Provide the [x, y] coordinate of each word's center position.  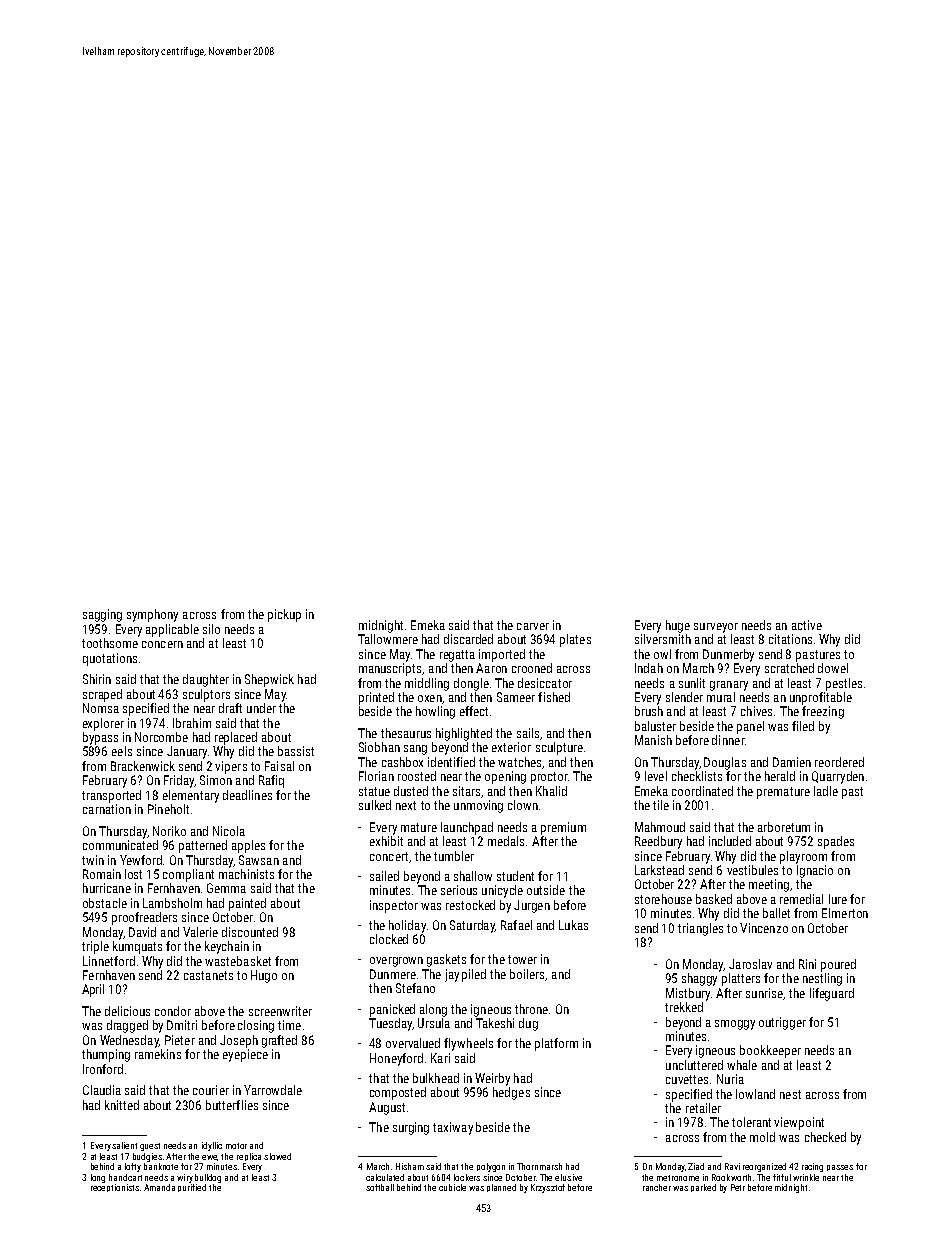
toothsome [110, 643]
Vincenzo [764, 928]
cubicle [452, 1187]
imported [502, 655]
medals [506, 841]
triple [95, 947]
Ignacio [815, 871]
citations [790, 639]
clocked [389, 939]
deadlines [247, 795]
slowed [277, 1156]
